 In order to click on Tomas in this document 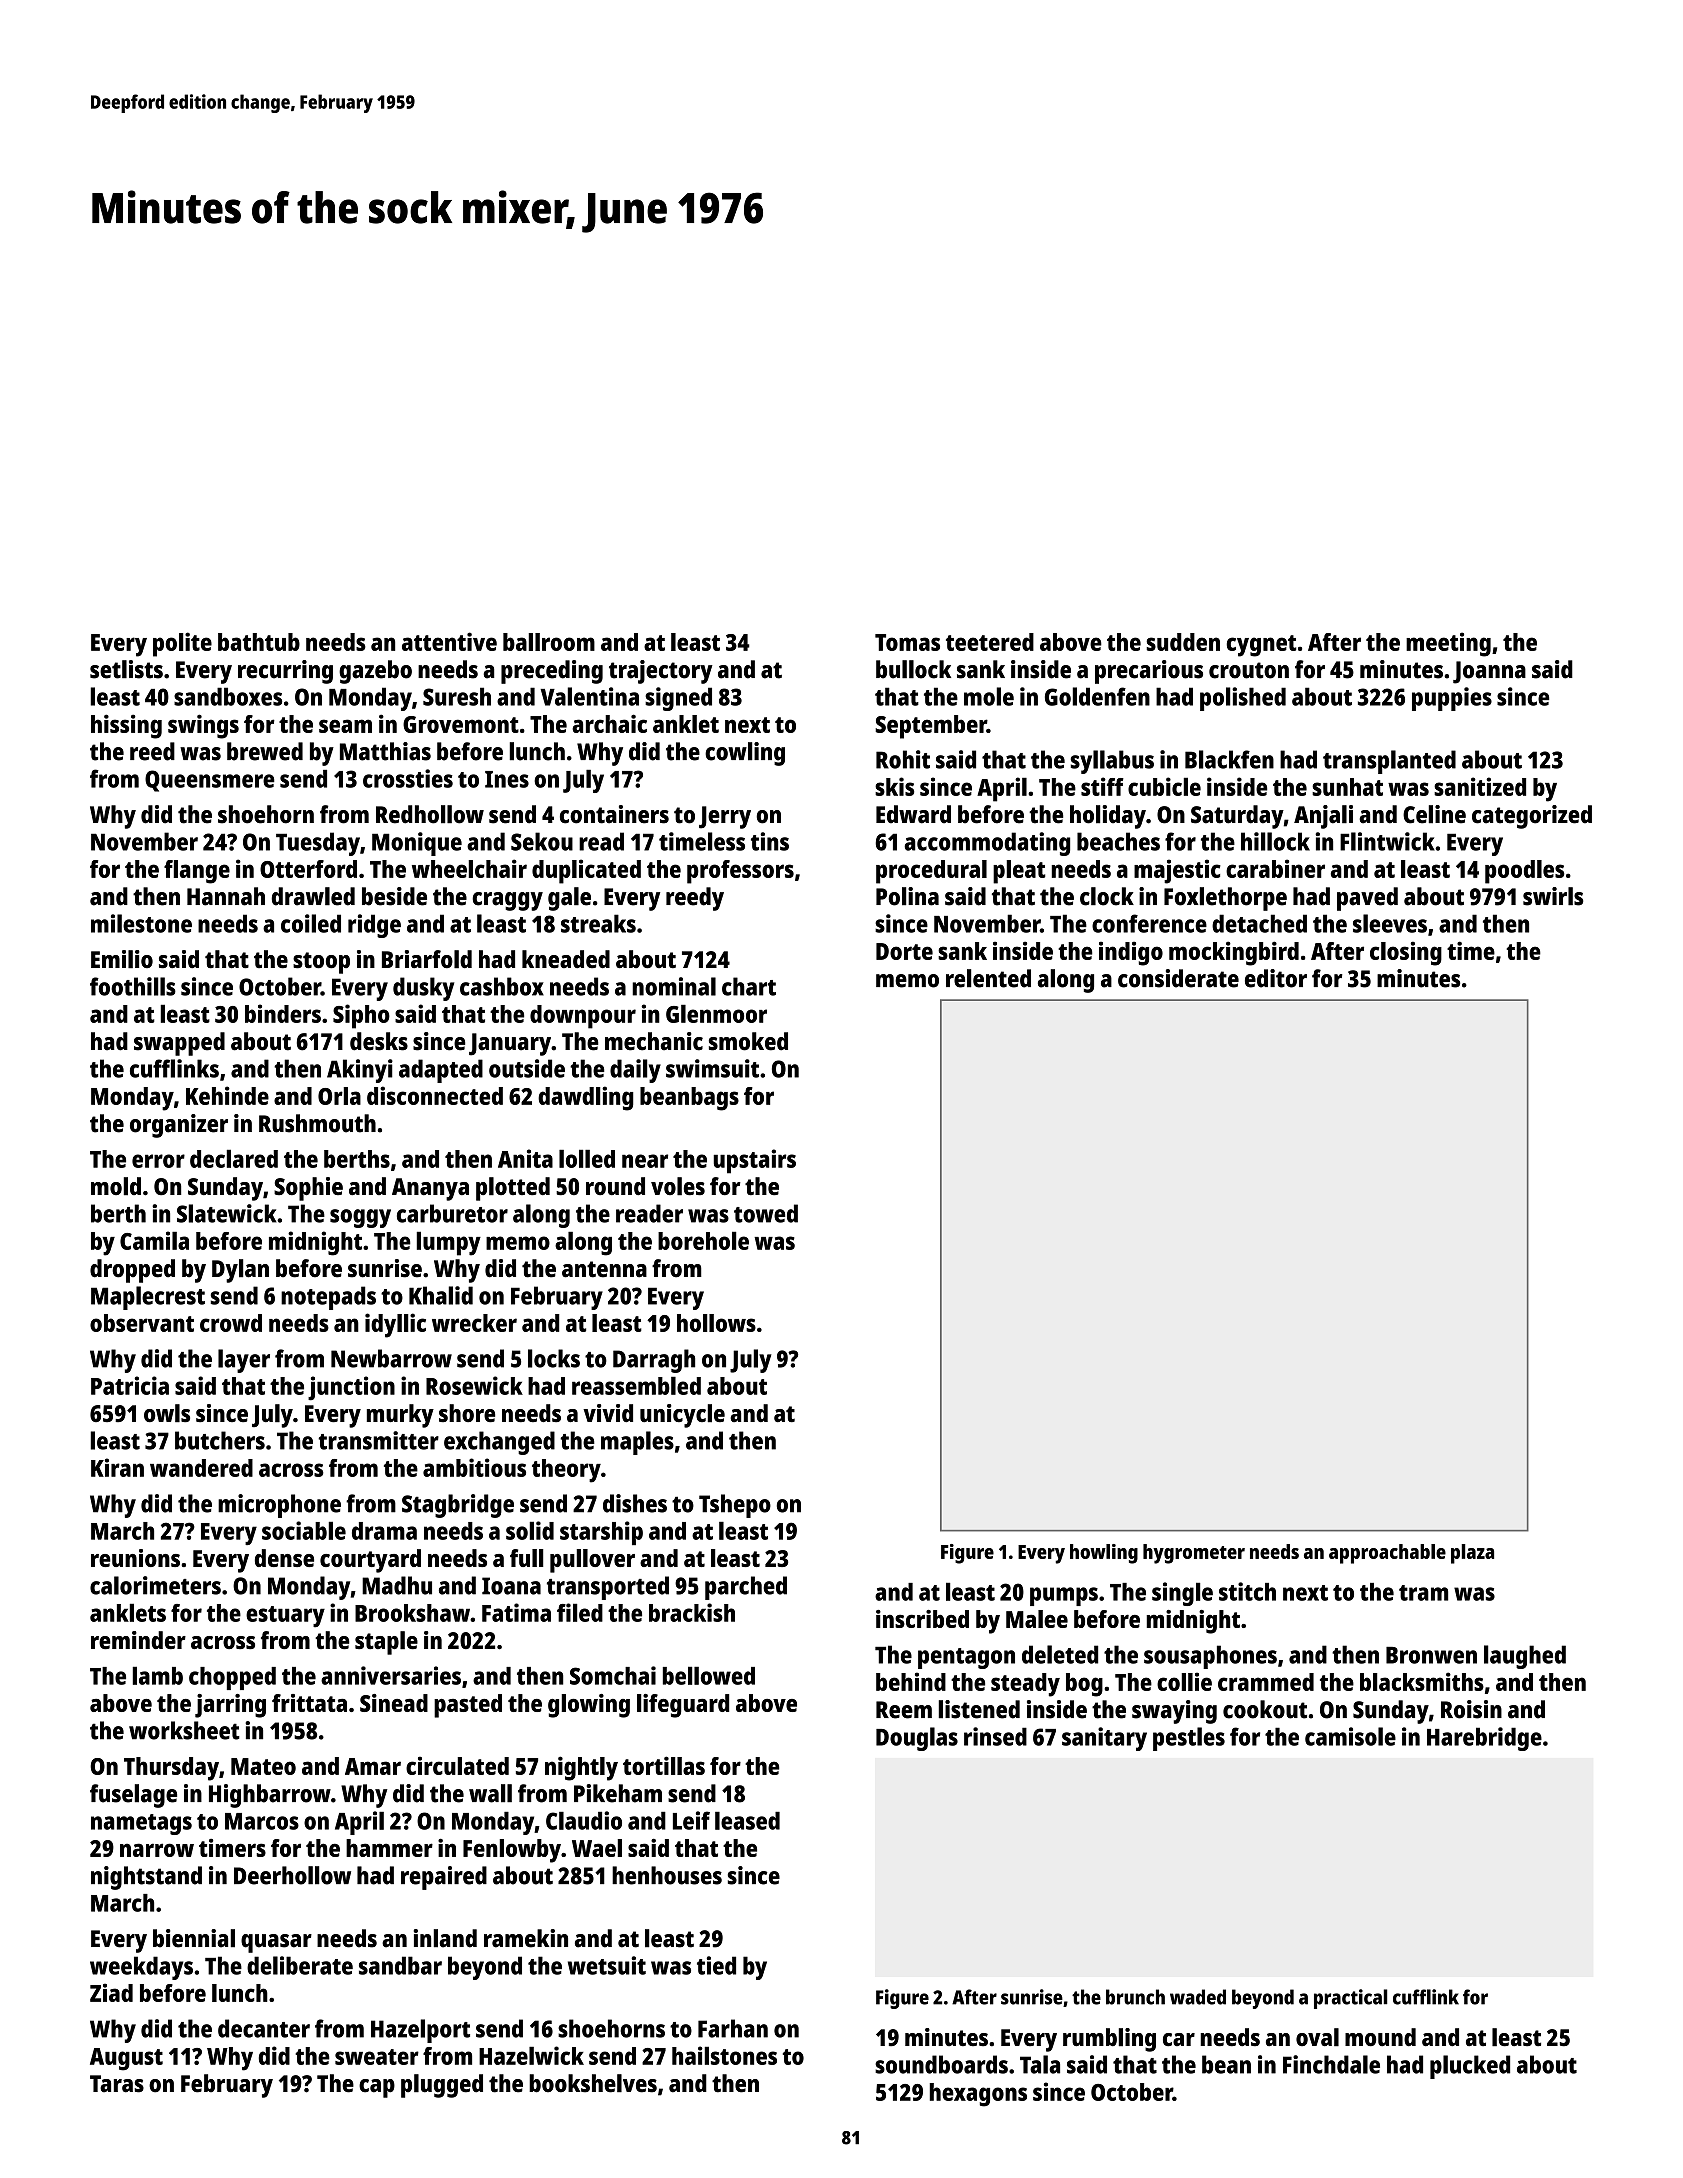, I will do `click(907, 642)`.
